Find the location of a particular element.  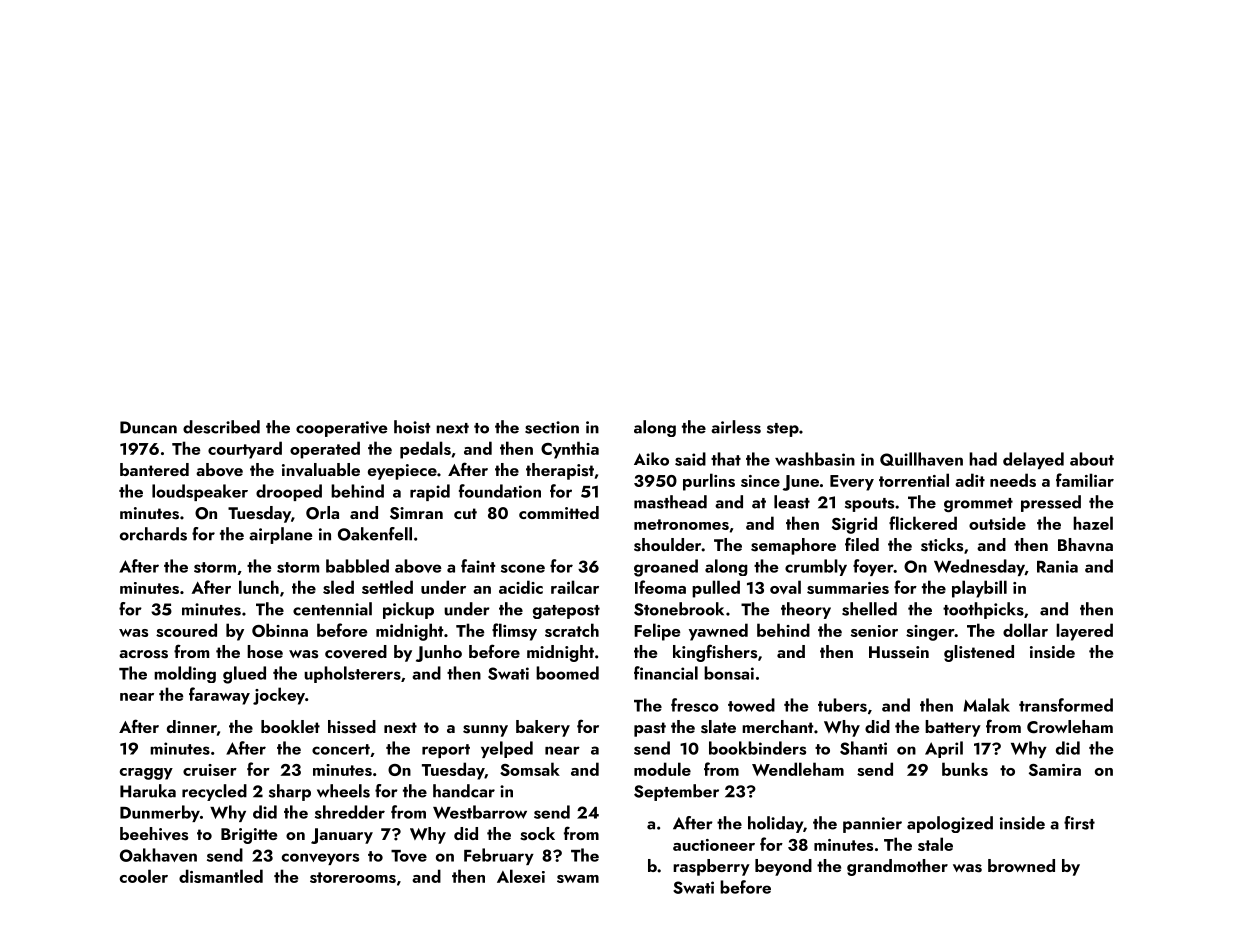

airless is located at coordinates (736, 427).
